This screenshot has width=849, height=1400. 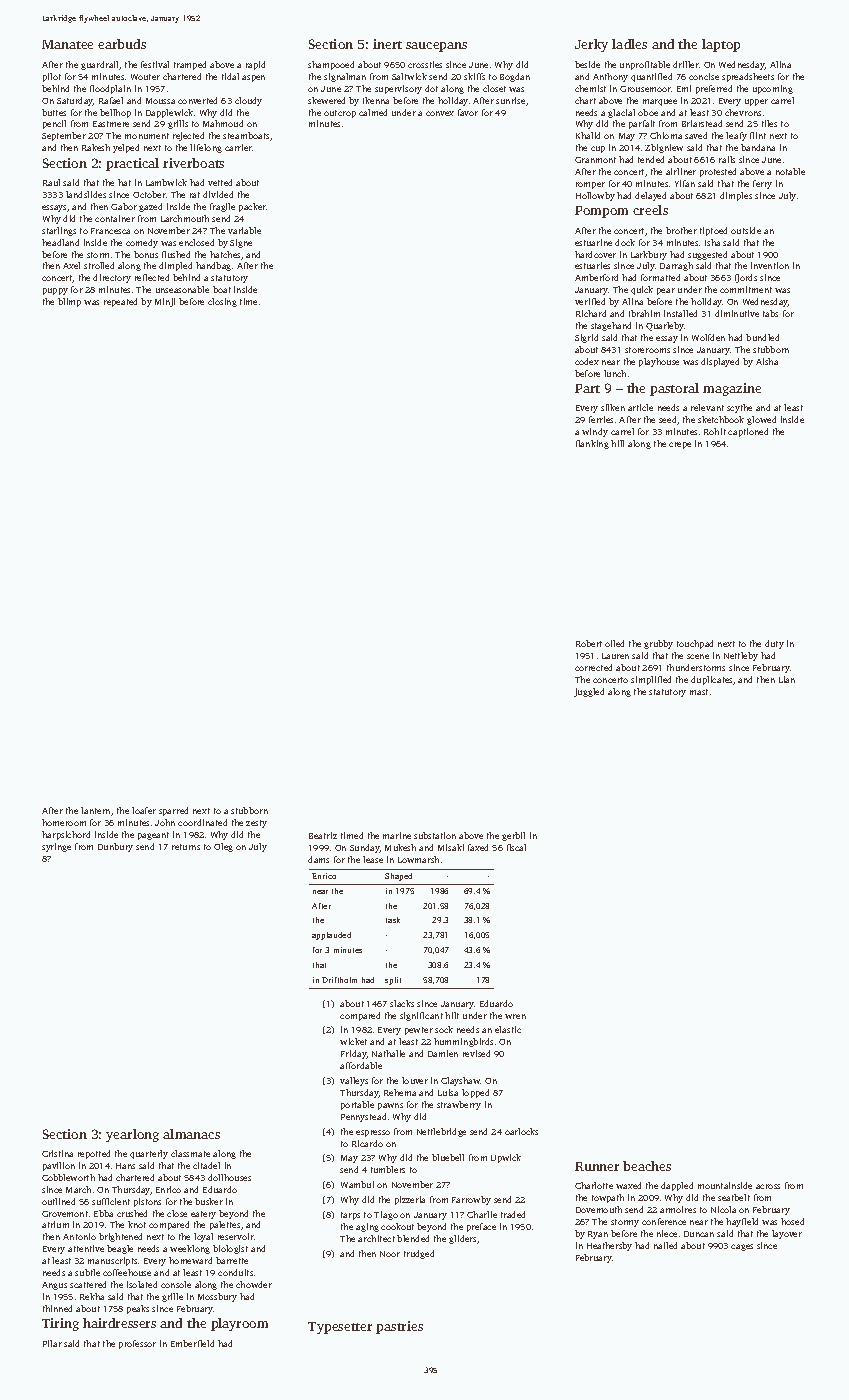 What do you see at coordinates (52, 77) in the screenshot?
I see `pilot` at bounding box center [52, 77].
